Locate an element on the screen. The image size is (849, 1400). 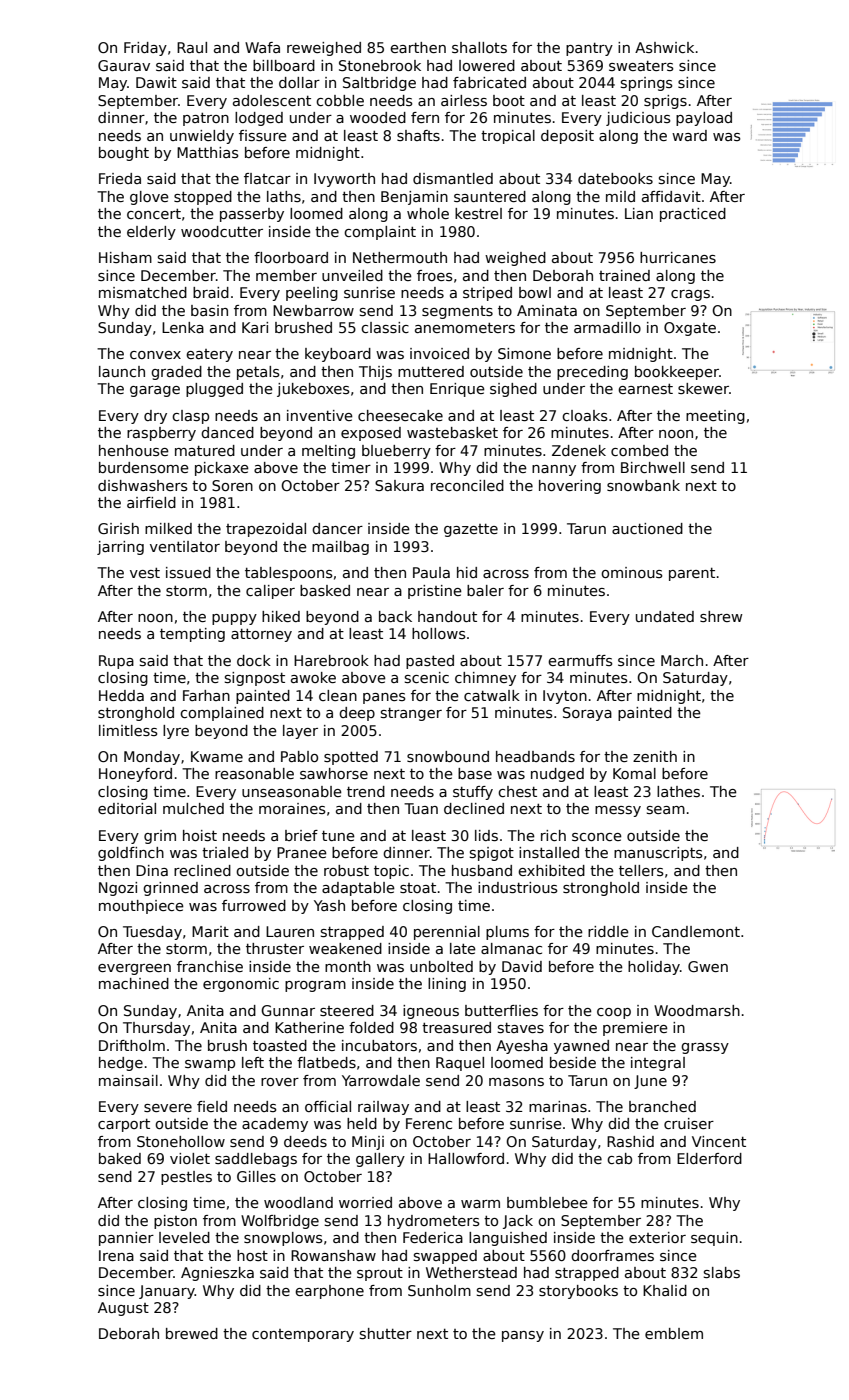
Wafa is located at coordinates (262, 47).
